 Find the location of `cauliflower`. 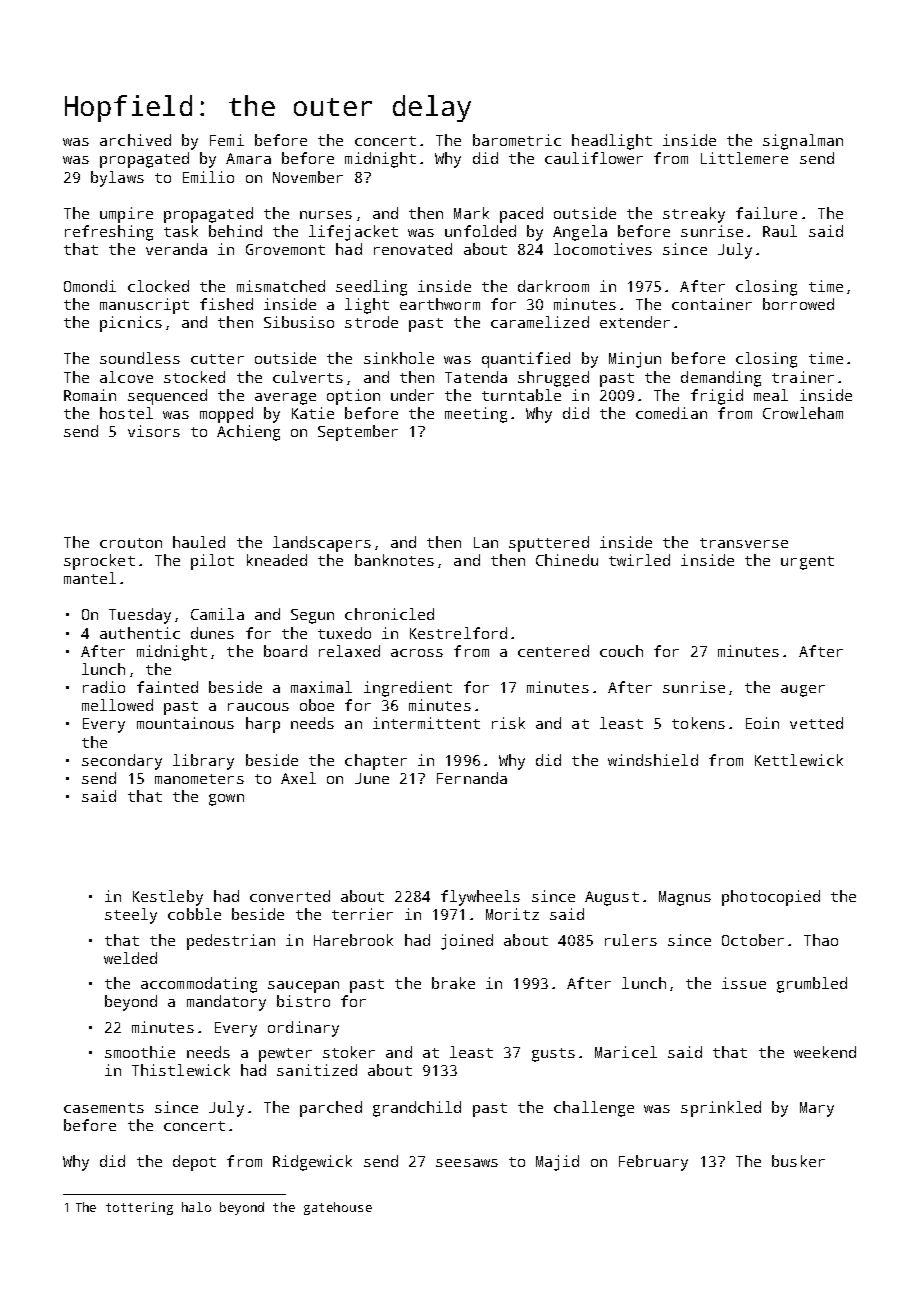

cauliflower is located at coordinates (594, 158).
